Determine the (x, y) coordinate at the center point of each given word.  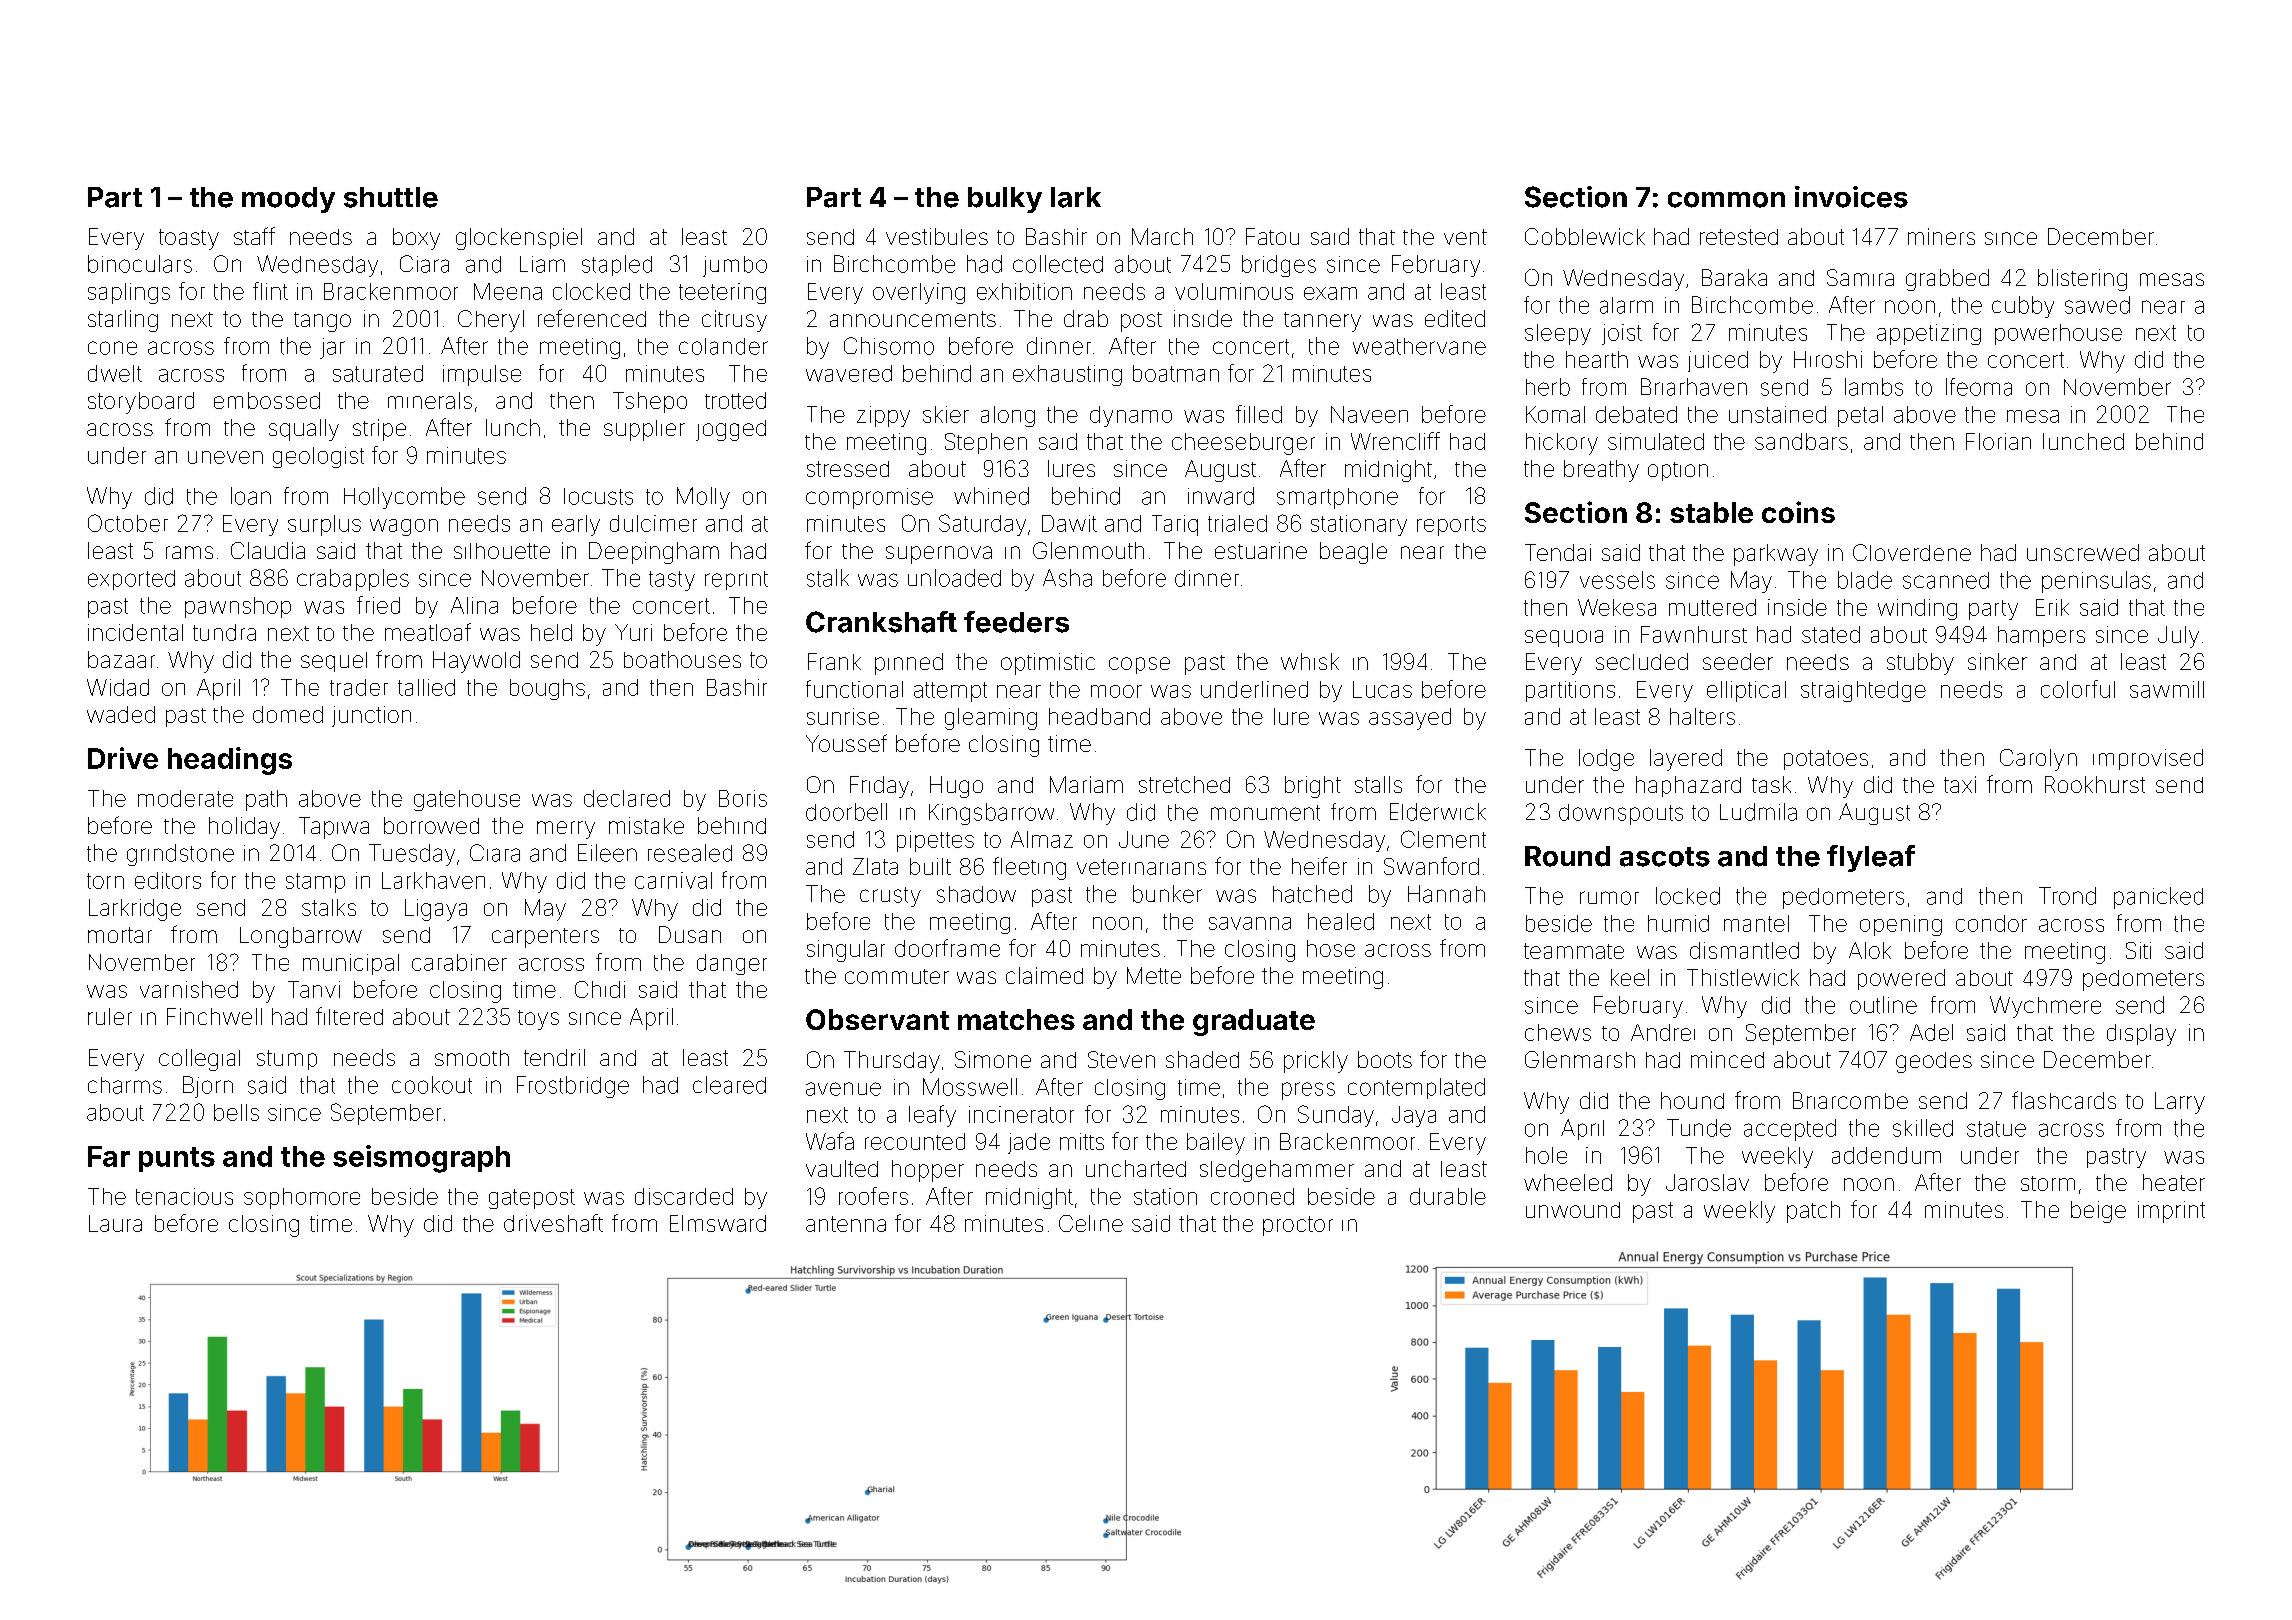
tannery (1322, 322)
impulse (482, 375)
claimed (1044, 975)
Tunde (1699, 1128)
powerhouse (2058, 334)
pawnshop (238, 607)
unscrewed (2083, 552)
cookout (432, 1085)
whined (991, 496)
